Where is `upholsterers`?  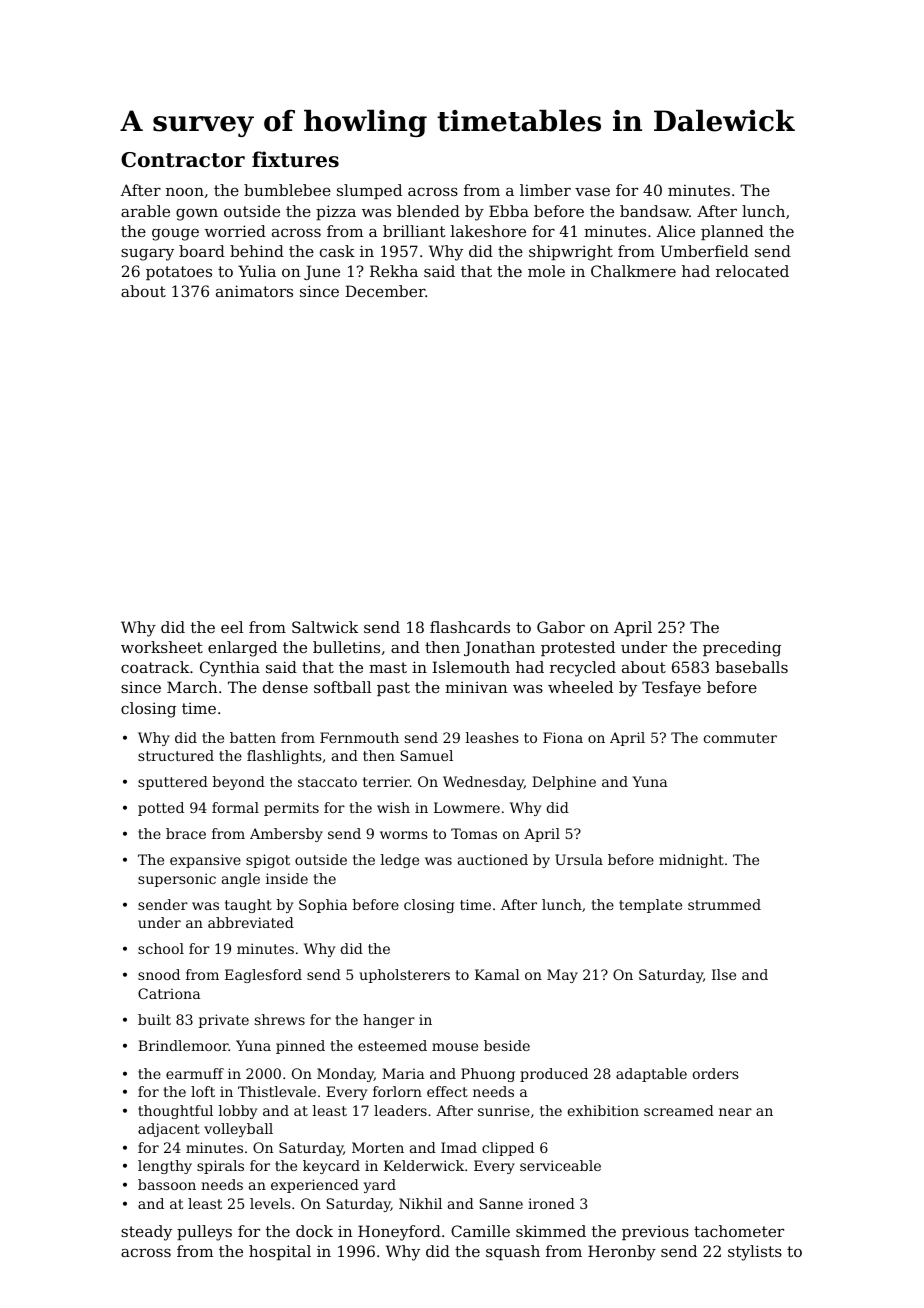
upholsterers is located at coordinates (404, 976).
